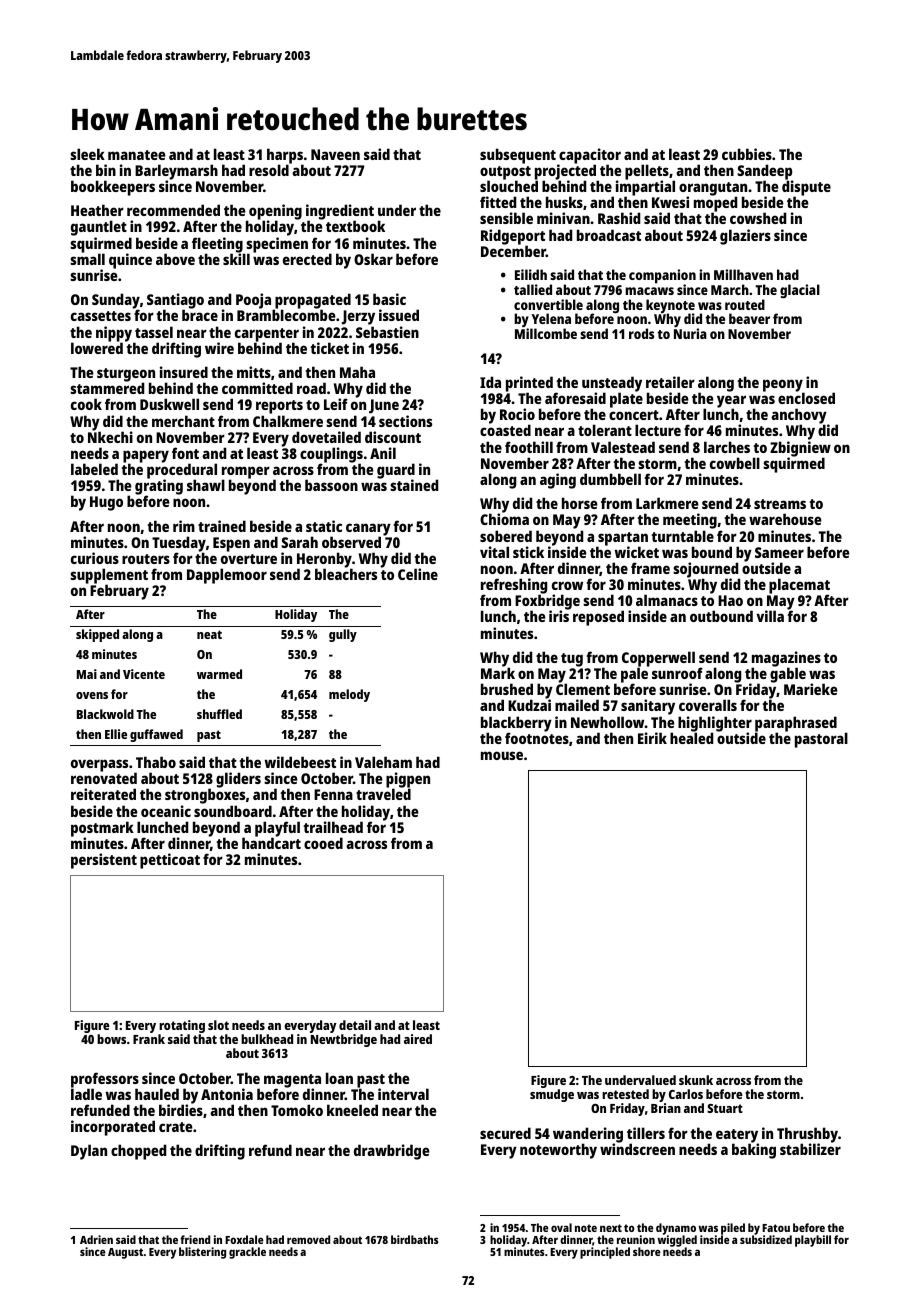 The width and height of the screenshot is (924, 1314). Describe the element at coordinates (806, 398) in the screenshot. I see `enclosed` at that location.
